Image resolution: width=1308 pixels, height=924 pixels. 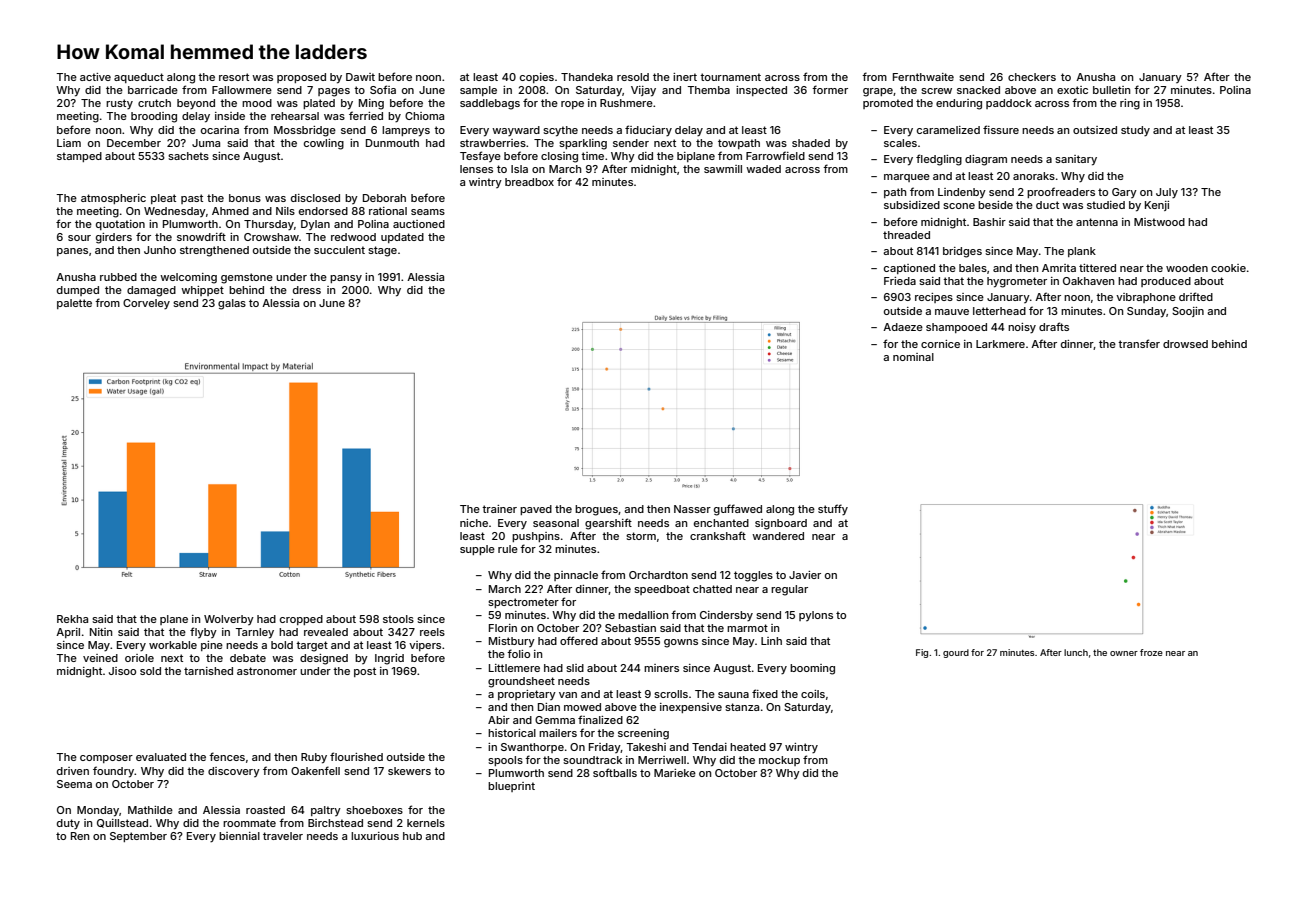 What do you see at coordinates (1151, 652) in the image?
I see `froze` at bounding box center [1151, 652].
